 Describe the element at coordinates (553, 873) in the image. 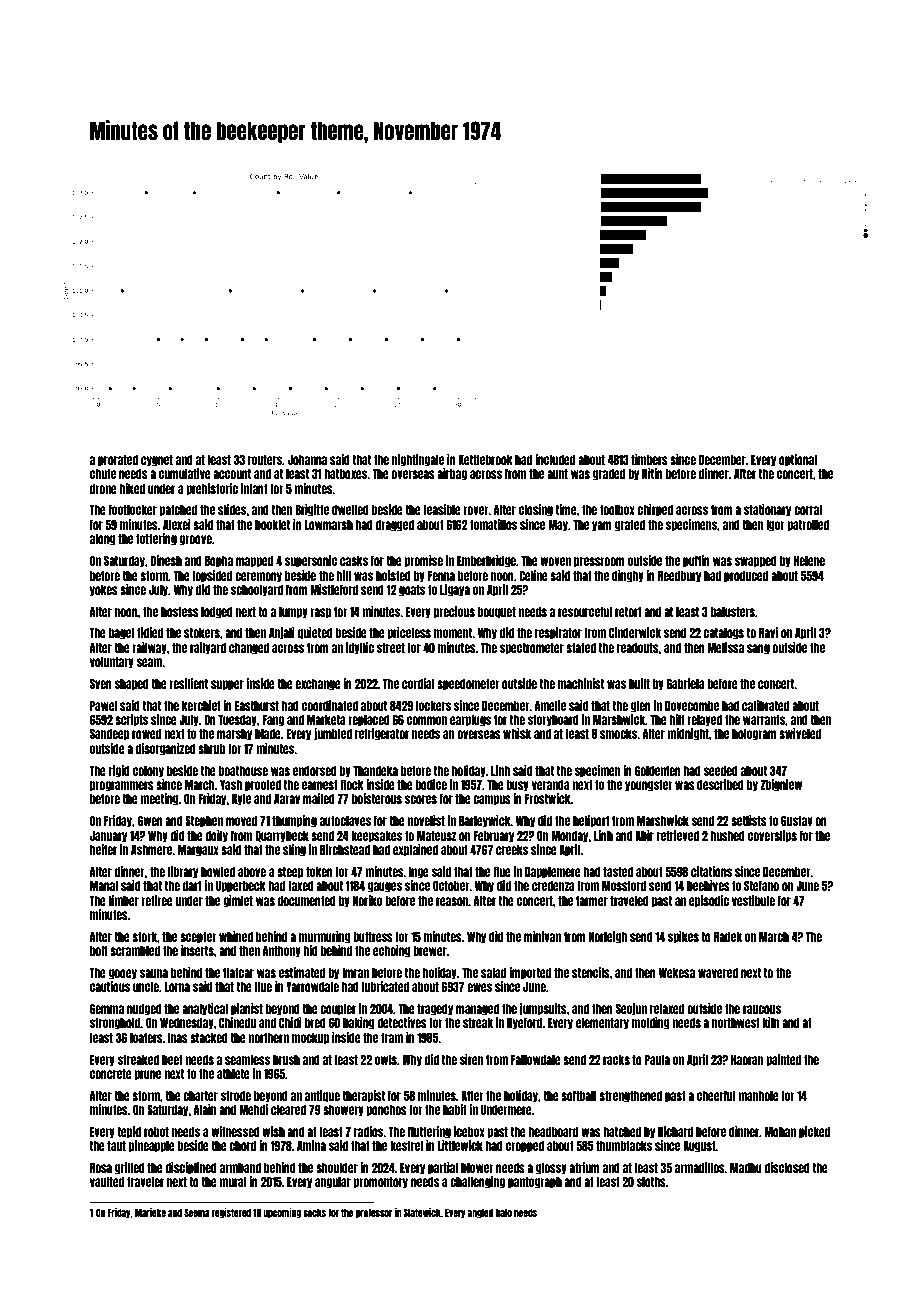

I see `Dapplemere` at that location.
